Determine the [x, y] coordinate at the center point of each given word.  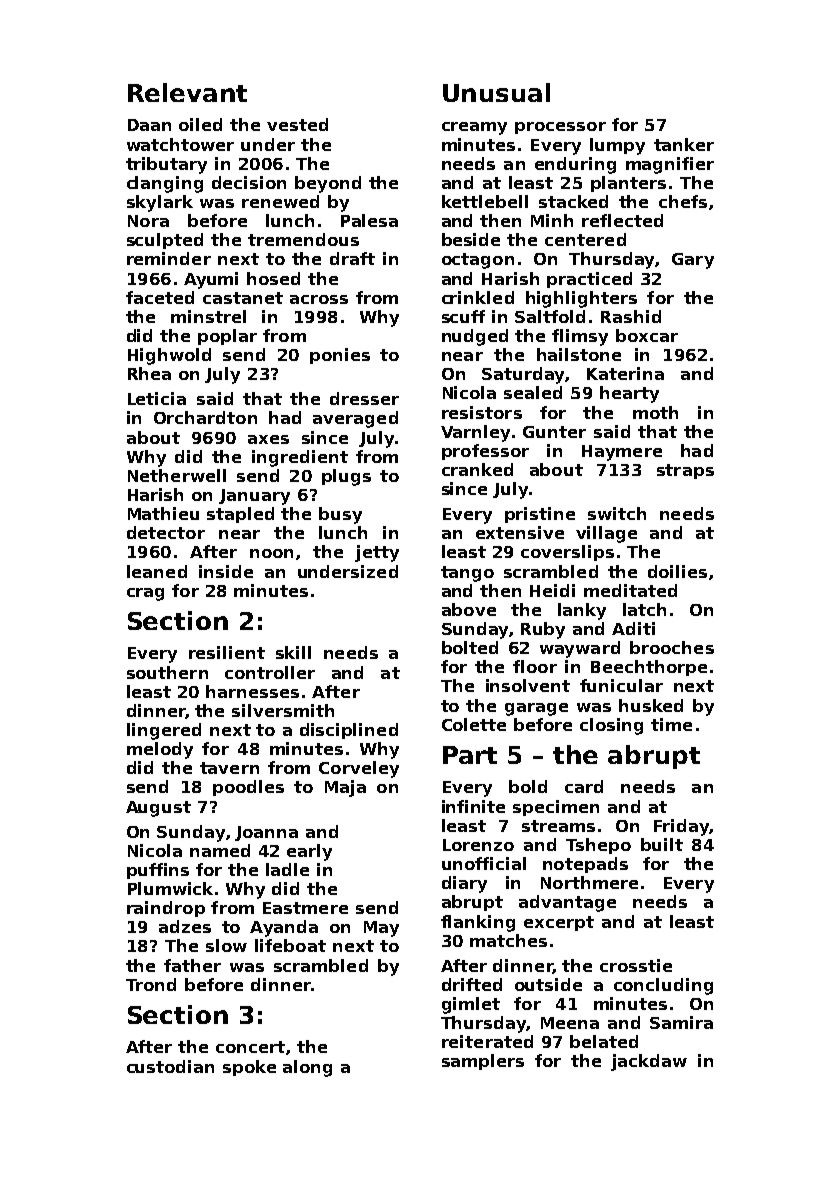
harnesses [252, 691]
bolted [470, 647]
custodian [170, 1066]
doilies [677, 571]
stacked [573, 201]
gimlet [471, 1005]
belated [604, 1041]
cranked [477, 469]
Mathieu [163, 513]
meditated [630, 590]
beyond [328, 184]
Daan [149, 125]
